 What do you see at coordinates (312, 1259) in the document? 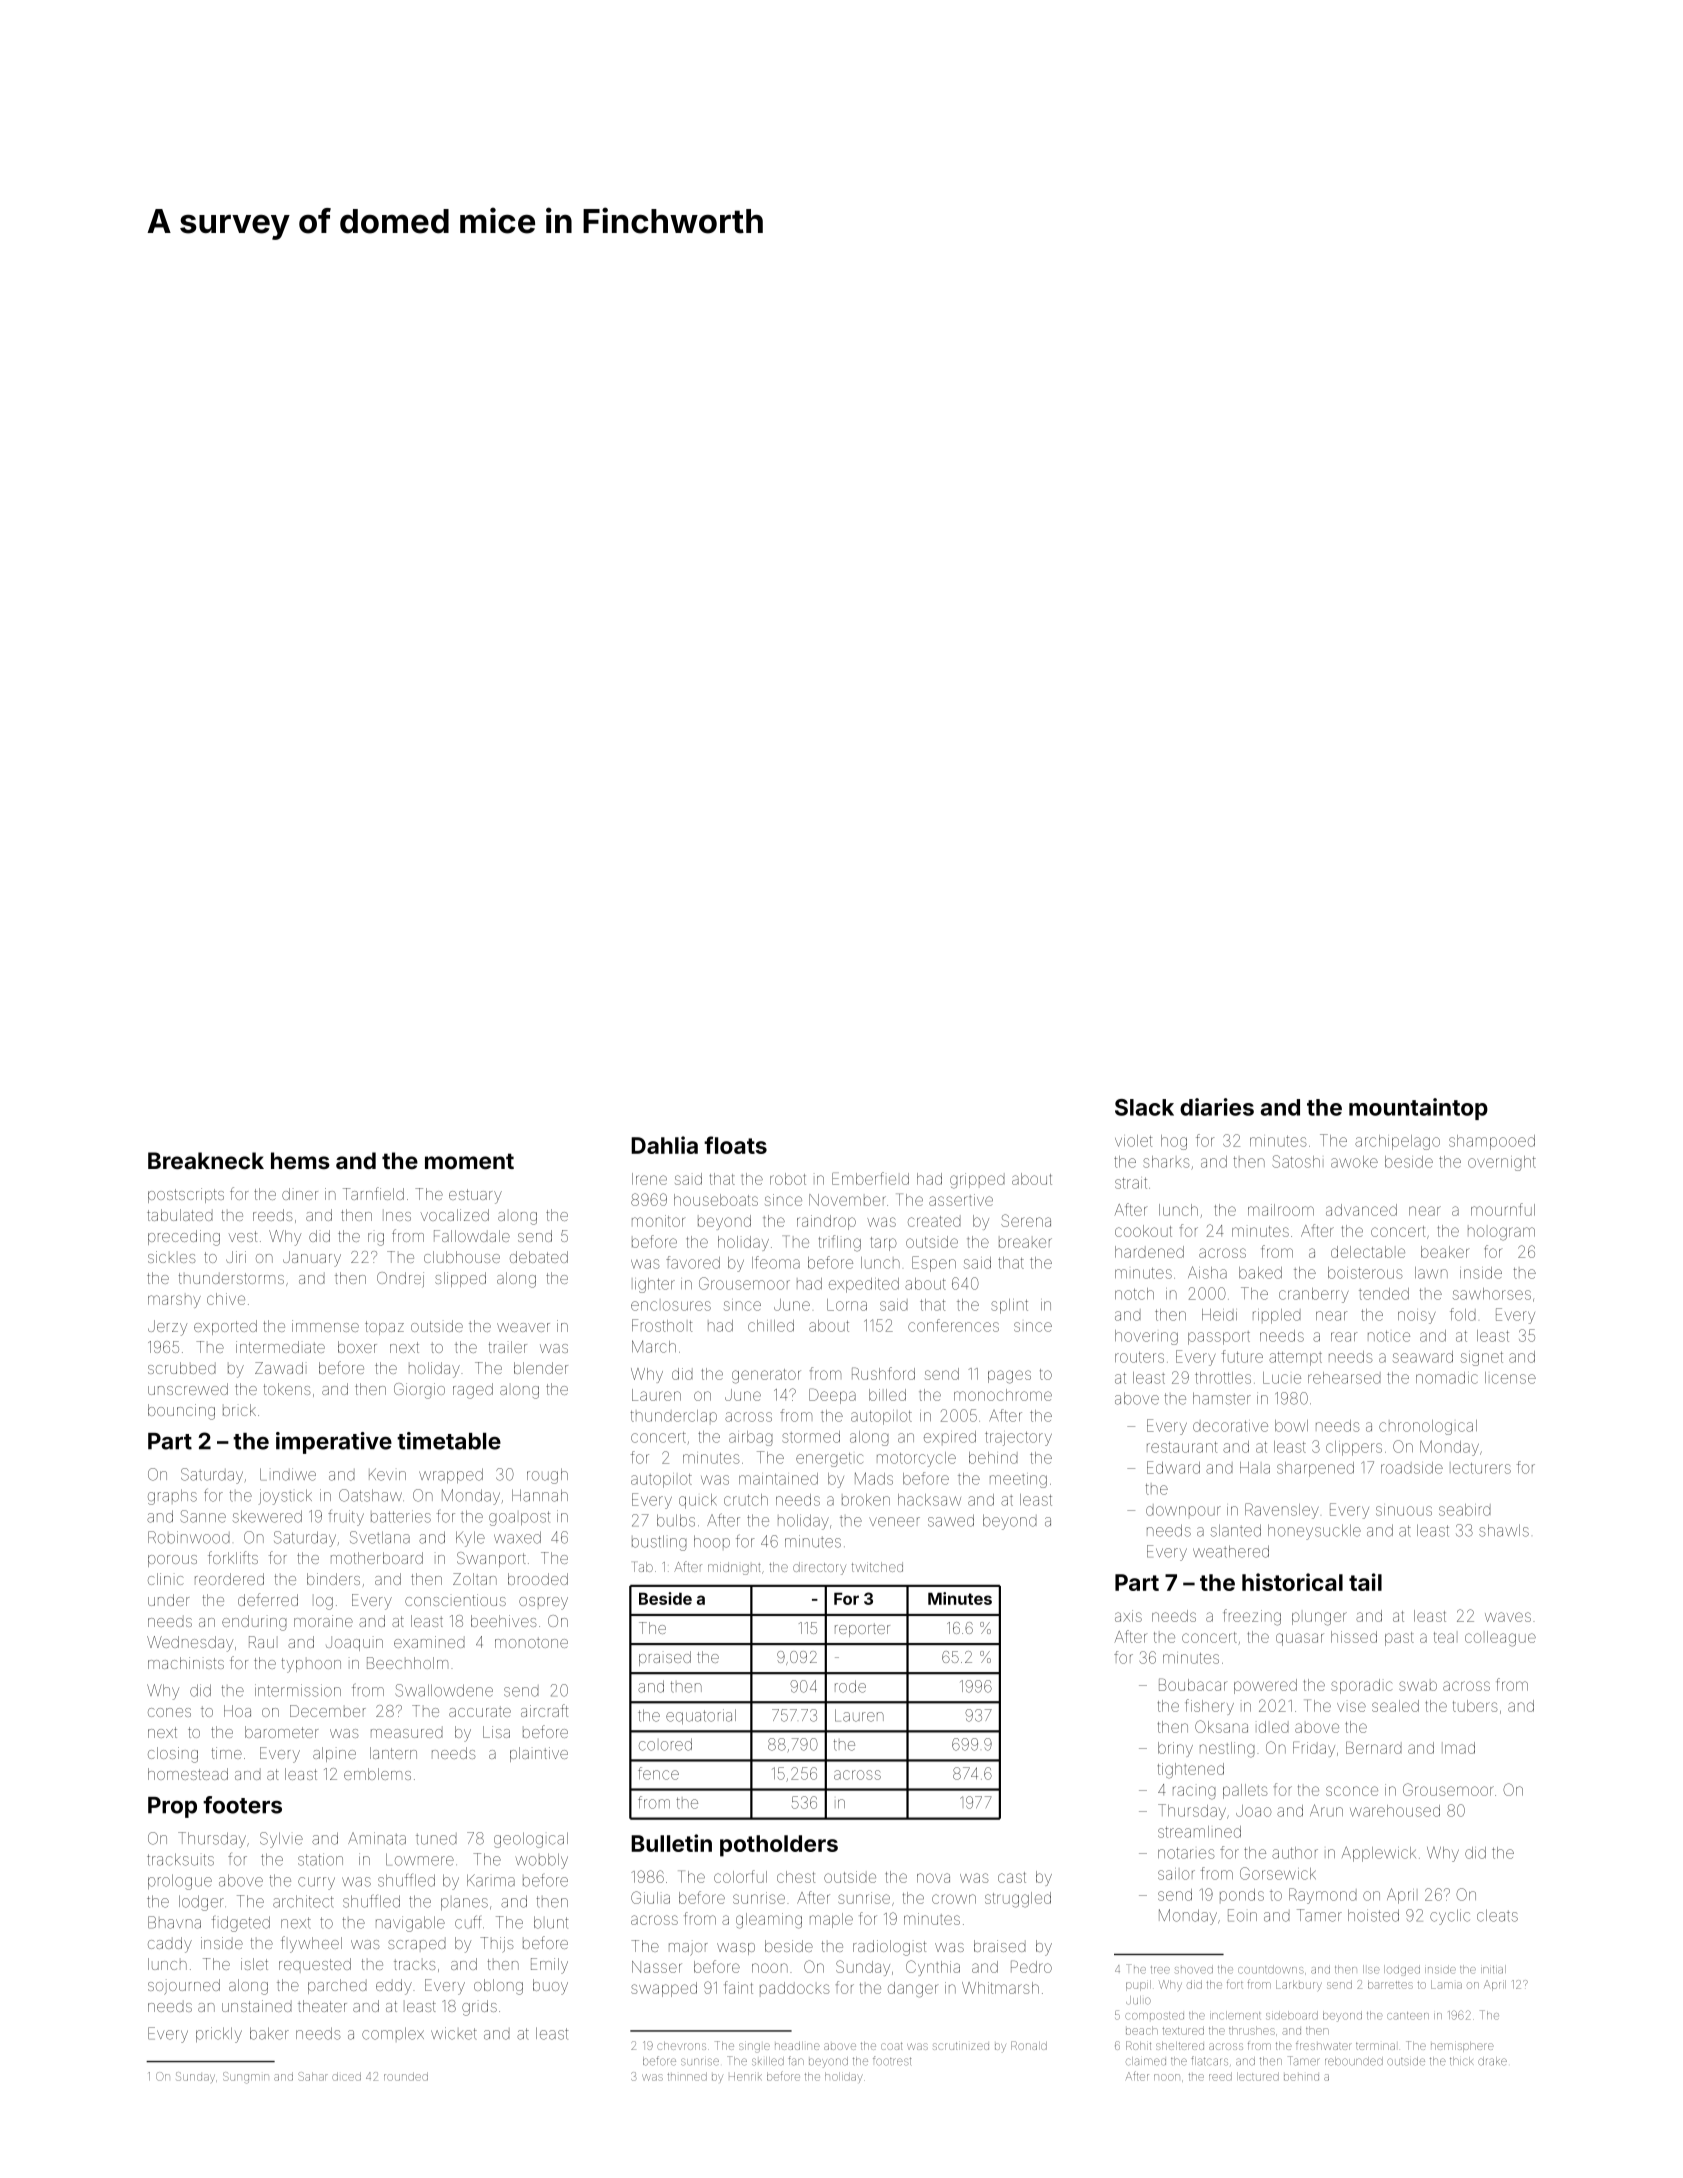
I see `January` at bounding box center [312, 1259].
